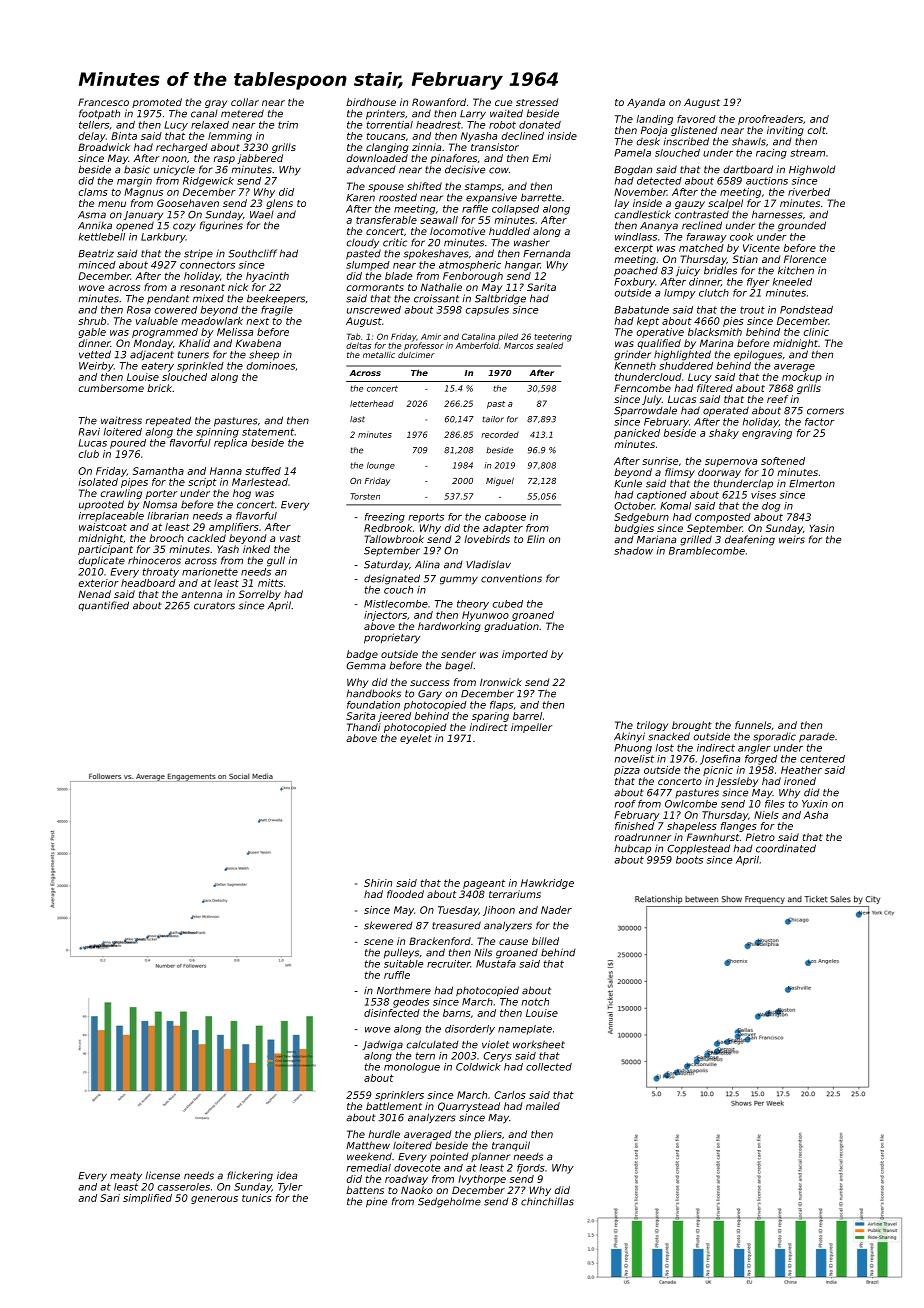 This document has height=1308, width=924. I want to click on Shirin, so click(378, 883).
